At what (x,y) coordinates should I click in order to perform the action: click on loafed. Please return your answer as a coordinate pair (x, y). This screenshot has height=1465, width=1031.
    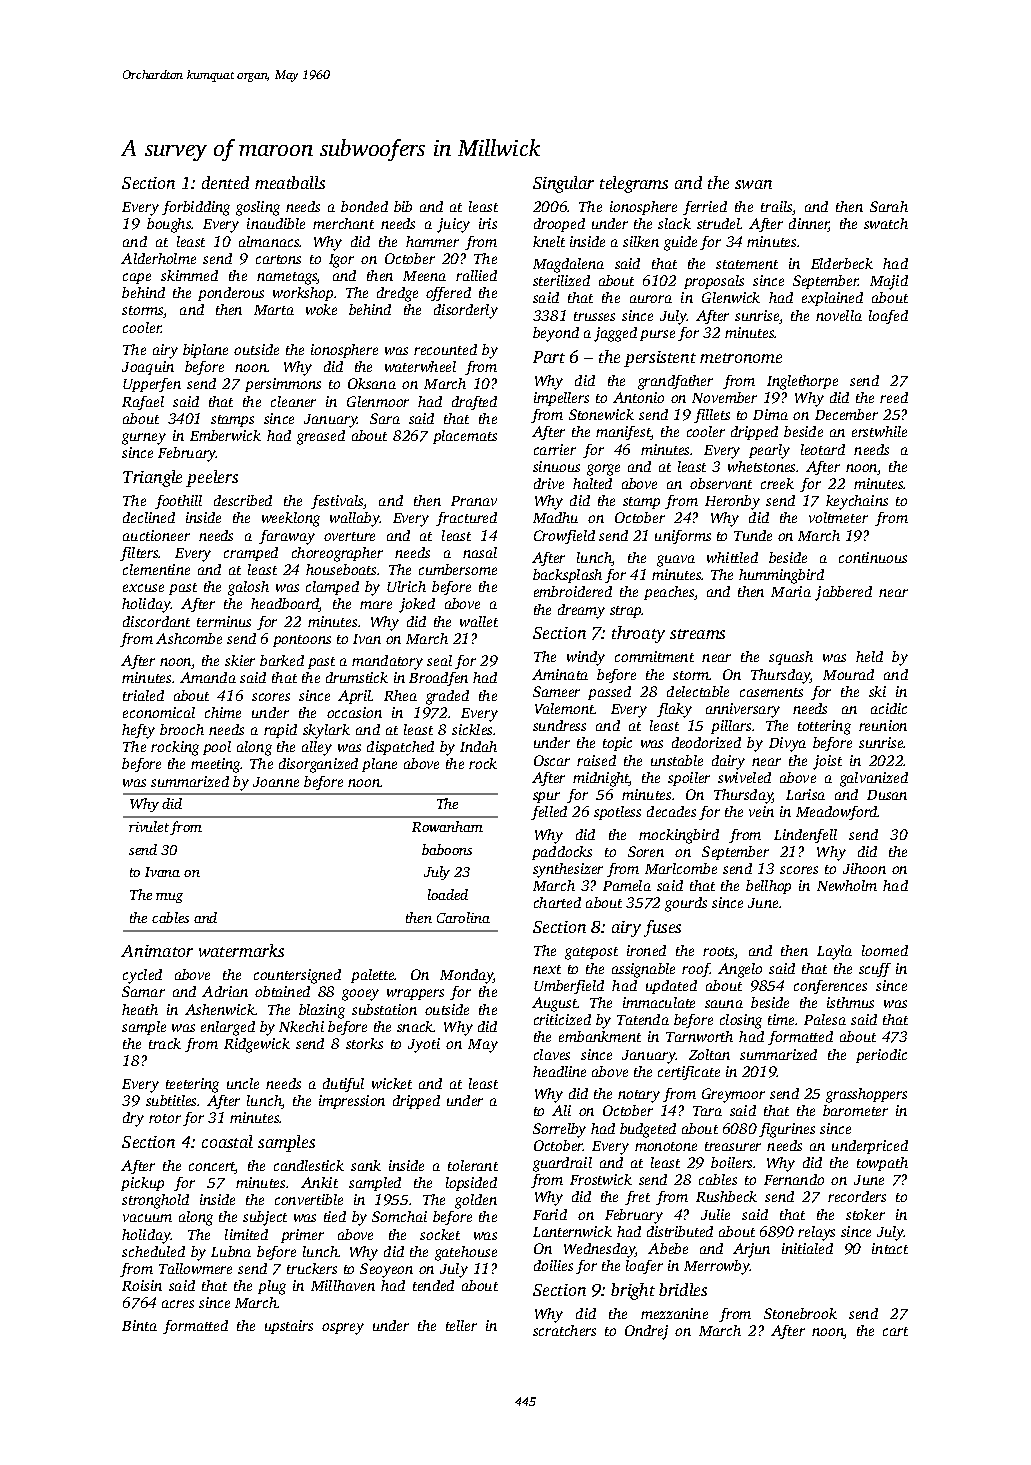
    Looking at the image, I should click on (888, 317).
